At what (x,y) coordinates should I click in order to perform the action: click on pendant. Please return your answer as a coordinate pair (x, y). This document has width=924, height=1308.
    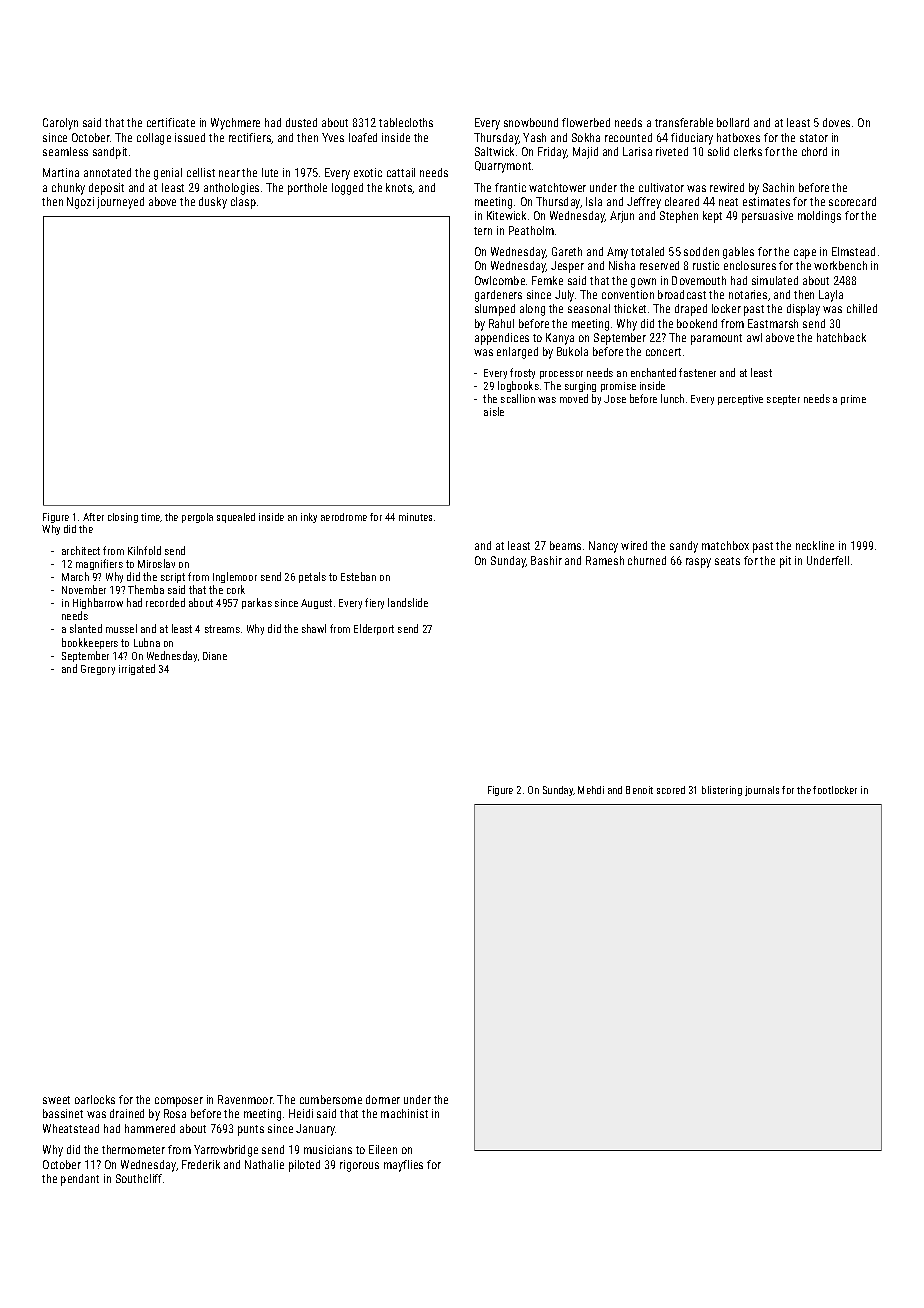
    Looking at the image, I should click on (80, 1180).
